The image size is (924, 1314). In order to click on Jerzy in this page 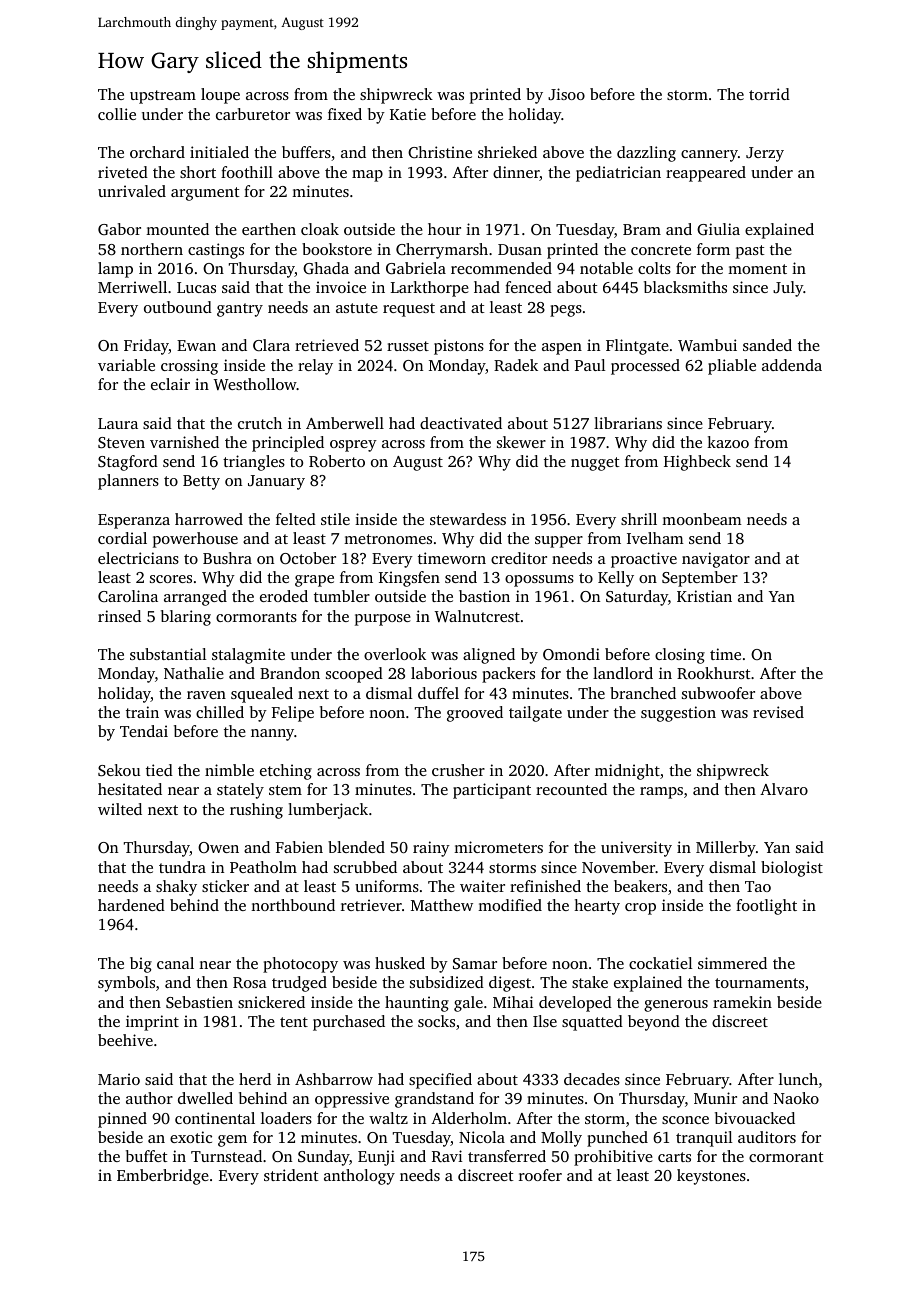, I will do `click(765, 154)`.
